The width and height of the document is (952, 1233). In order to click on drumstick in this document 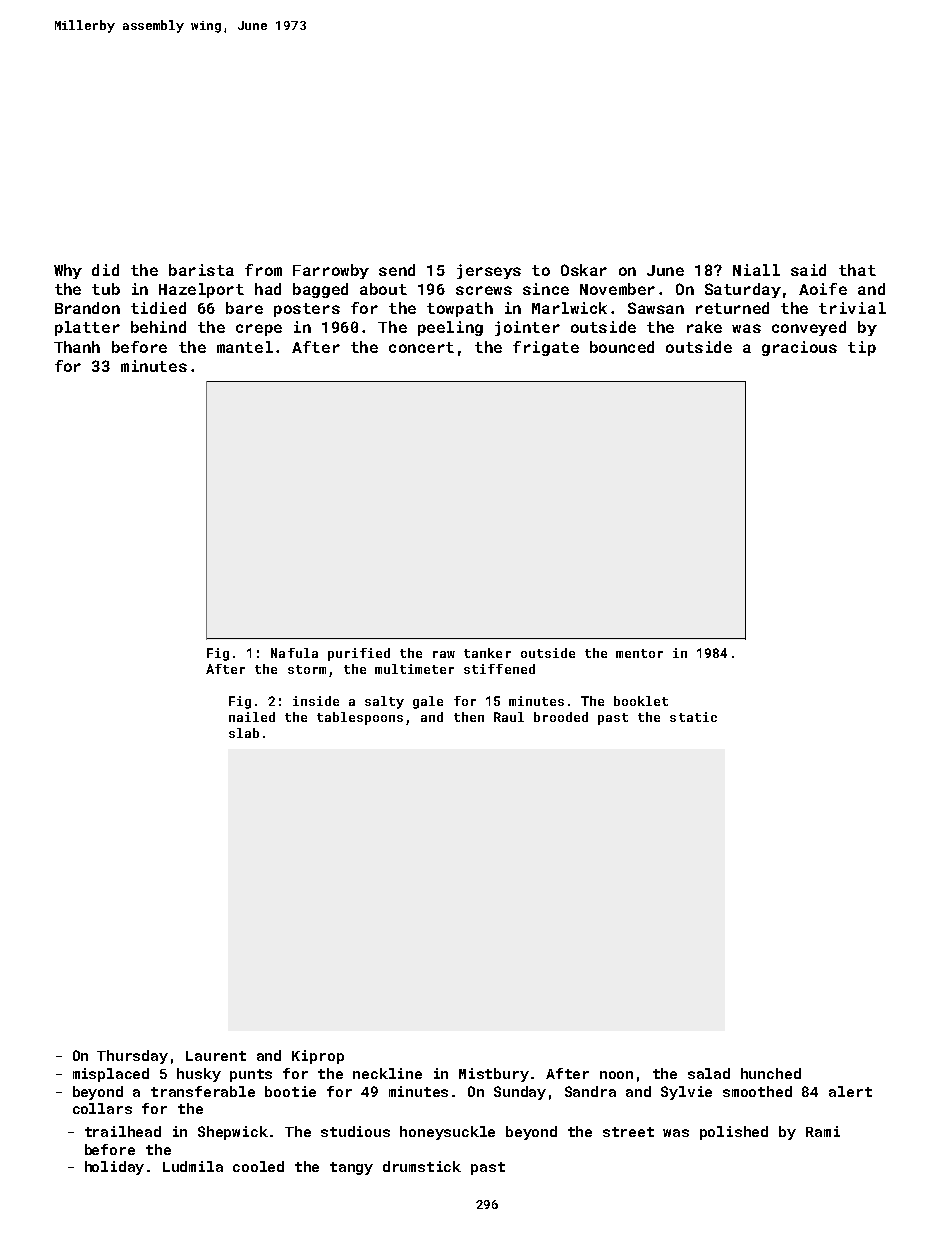, I will do `click(422, 1166)`.
